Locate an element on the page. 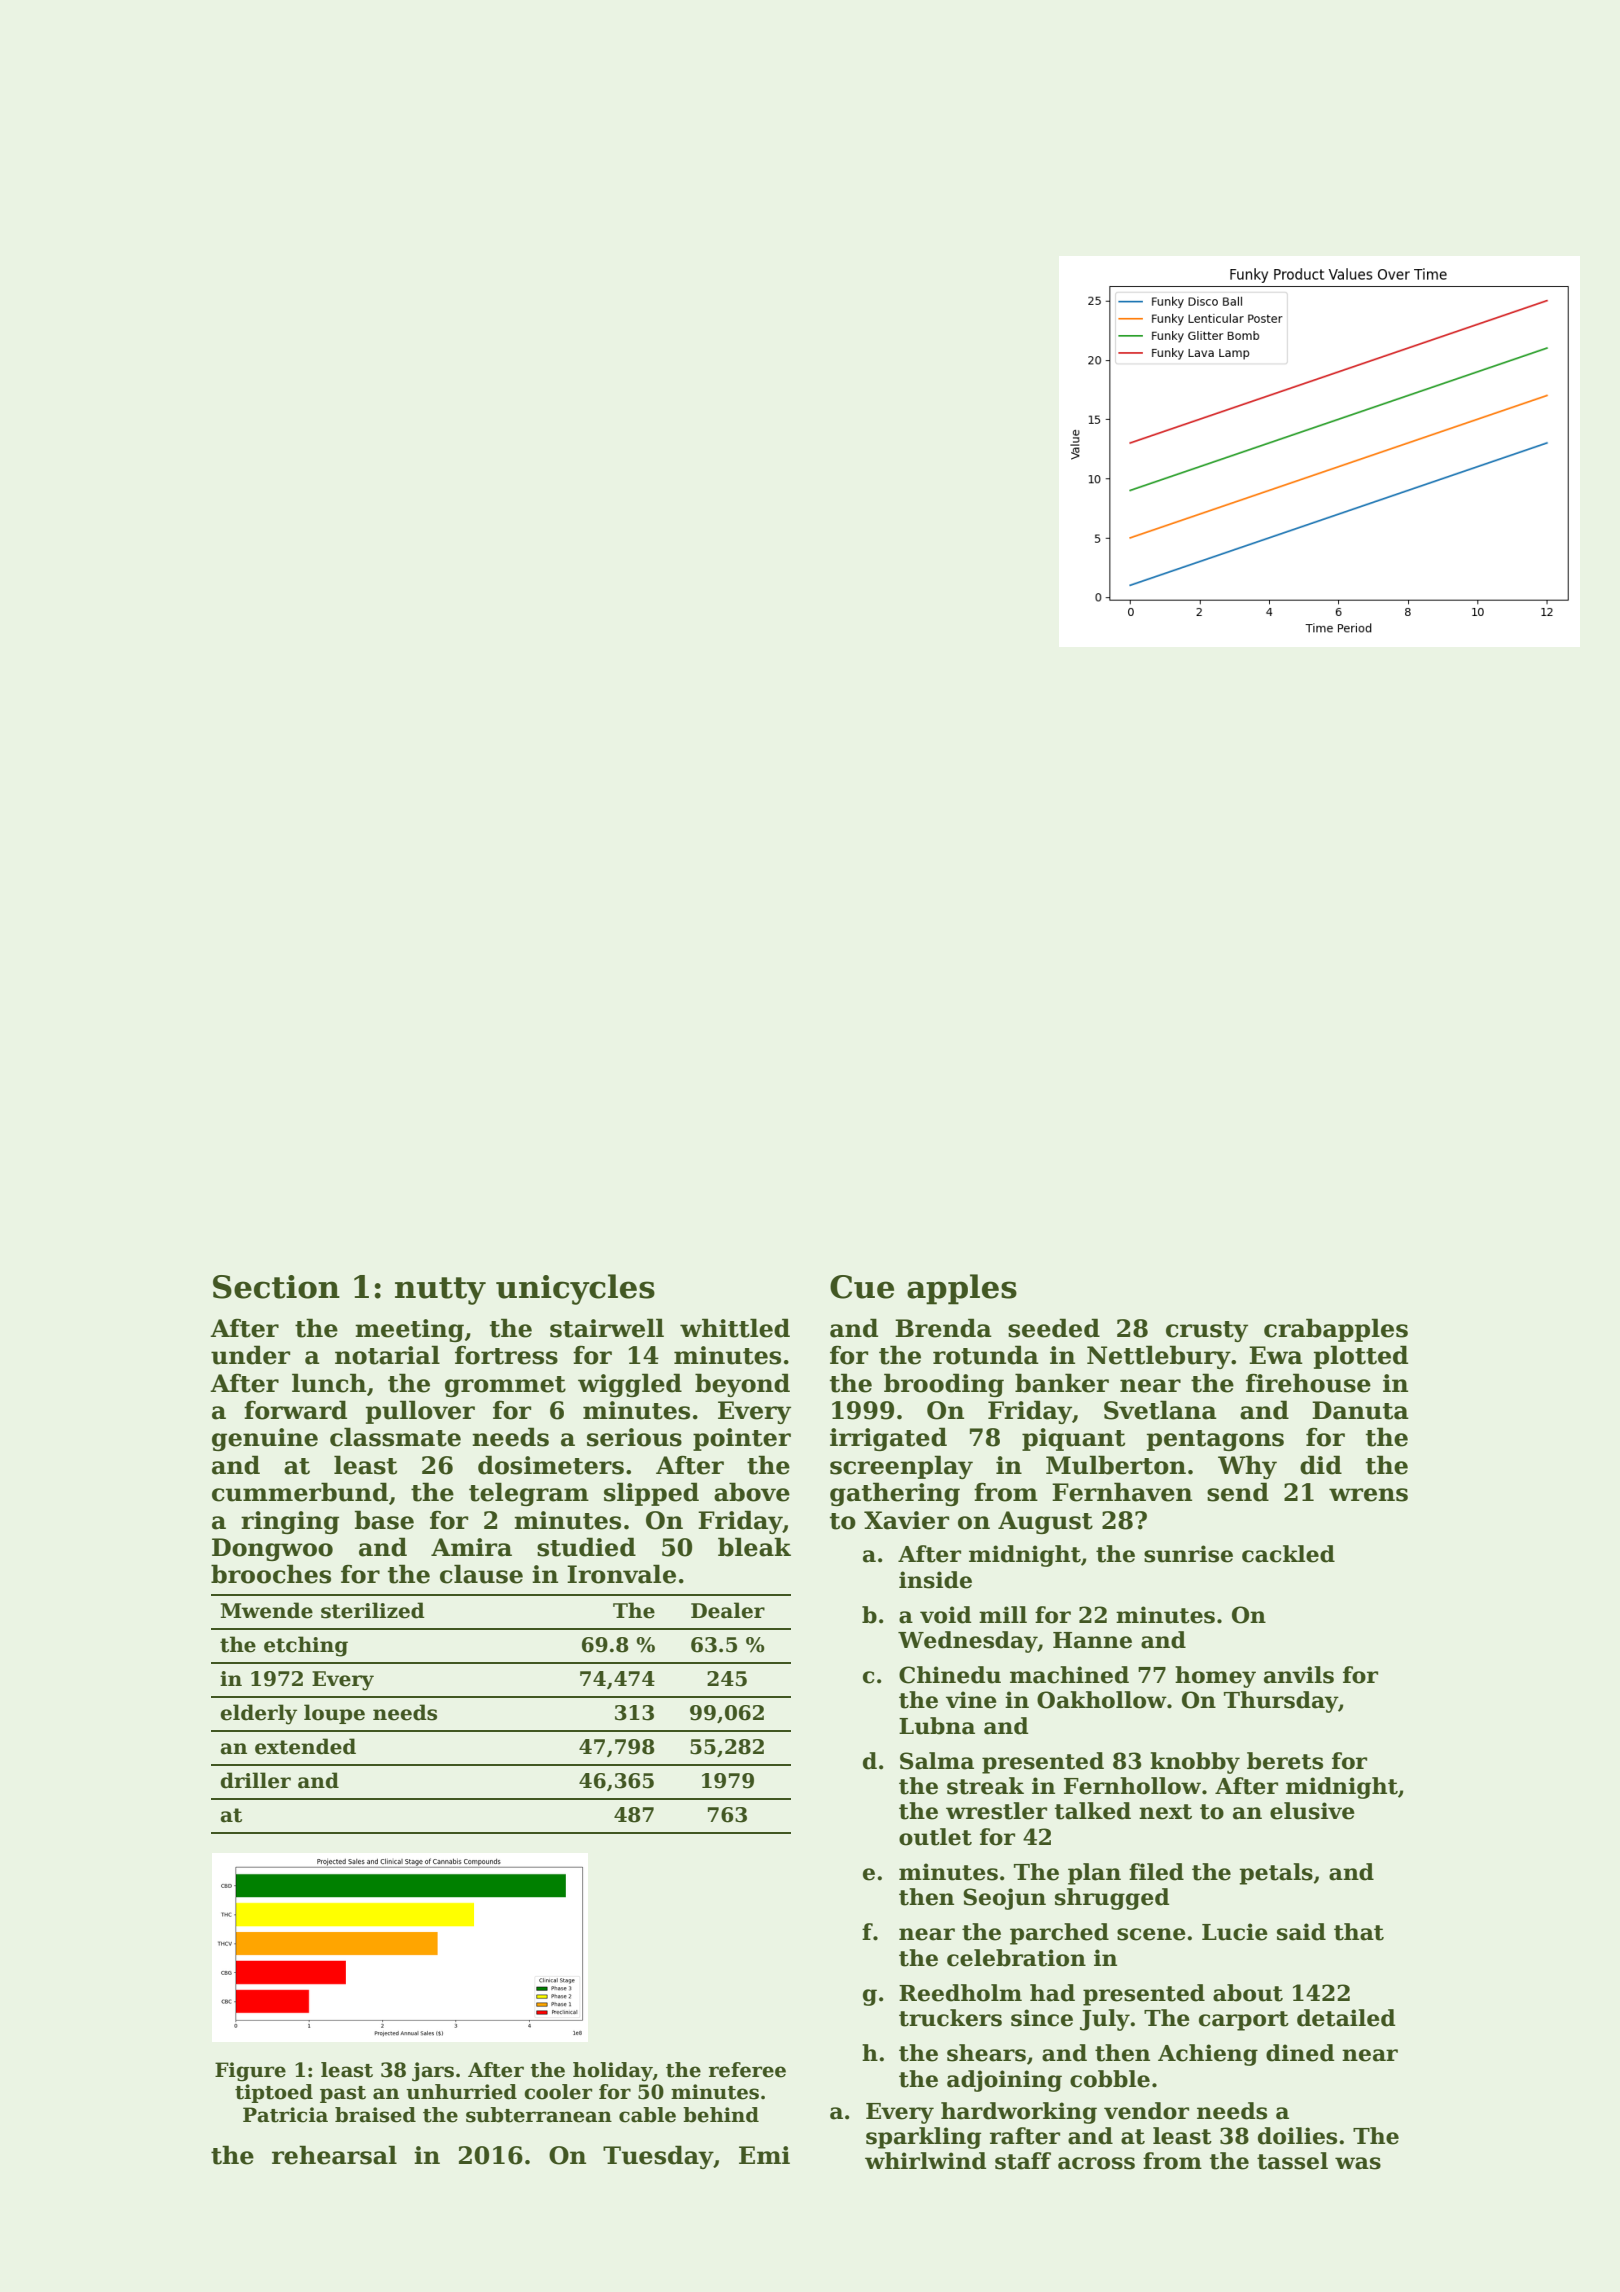 Image resolution: width=1620 pixels, height=2292 pixels. outlet is located at coordinates (935, 1837).
